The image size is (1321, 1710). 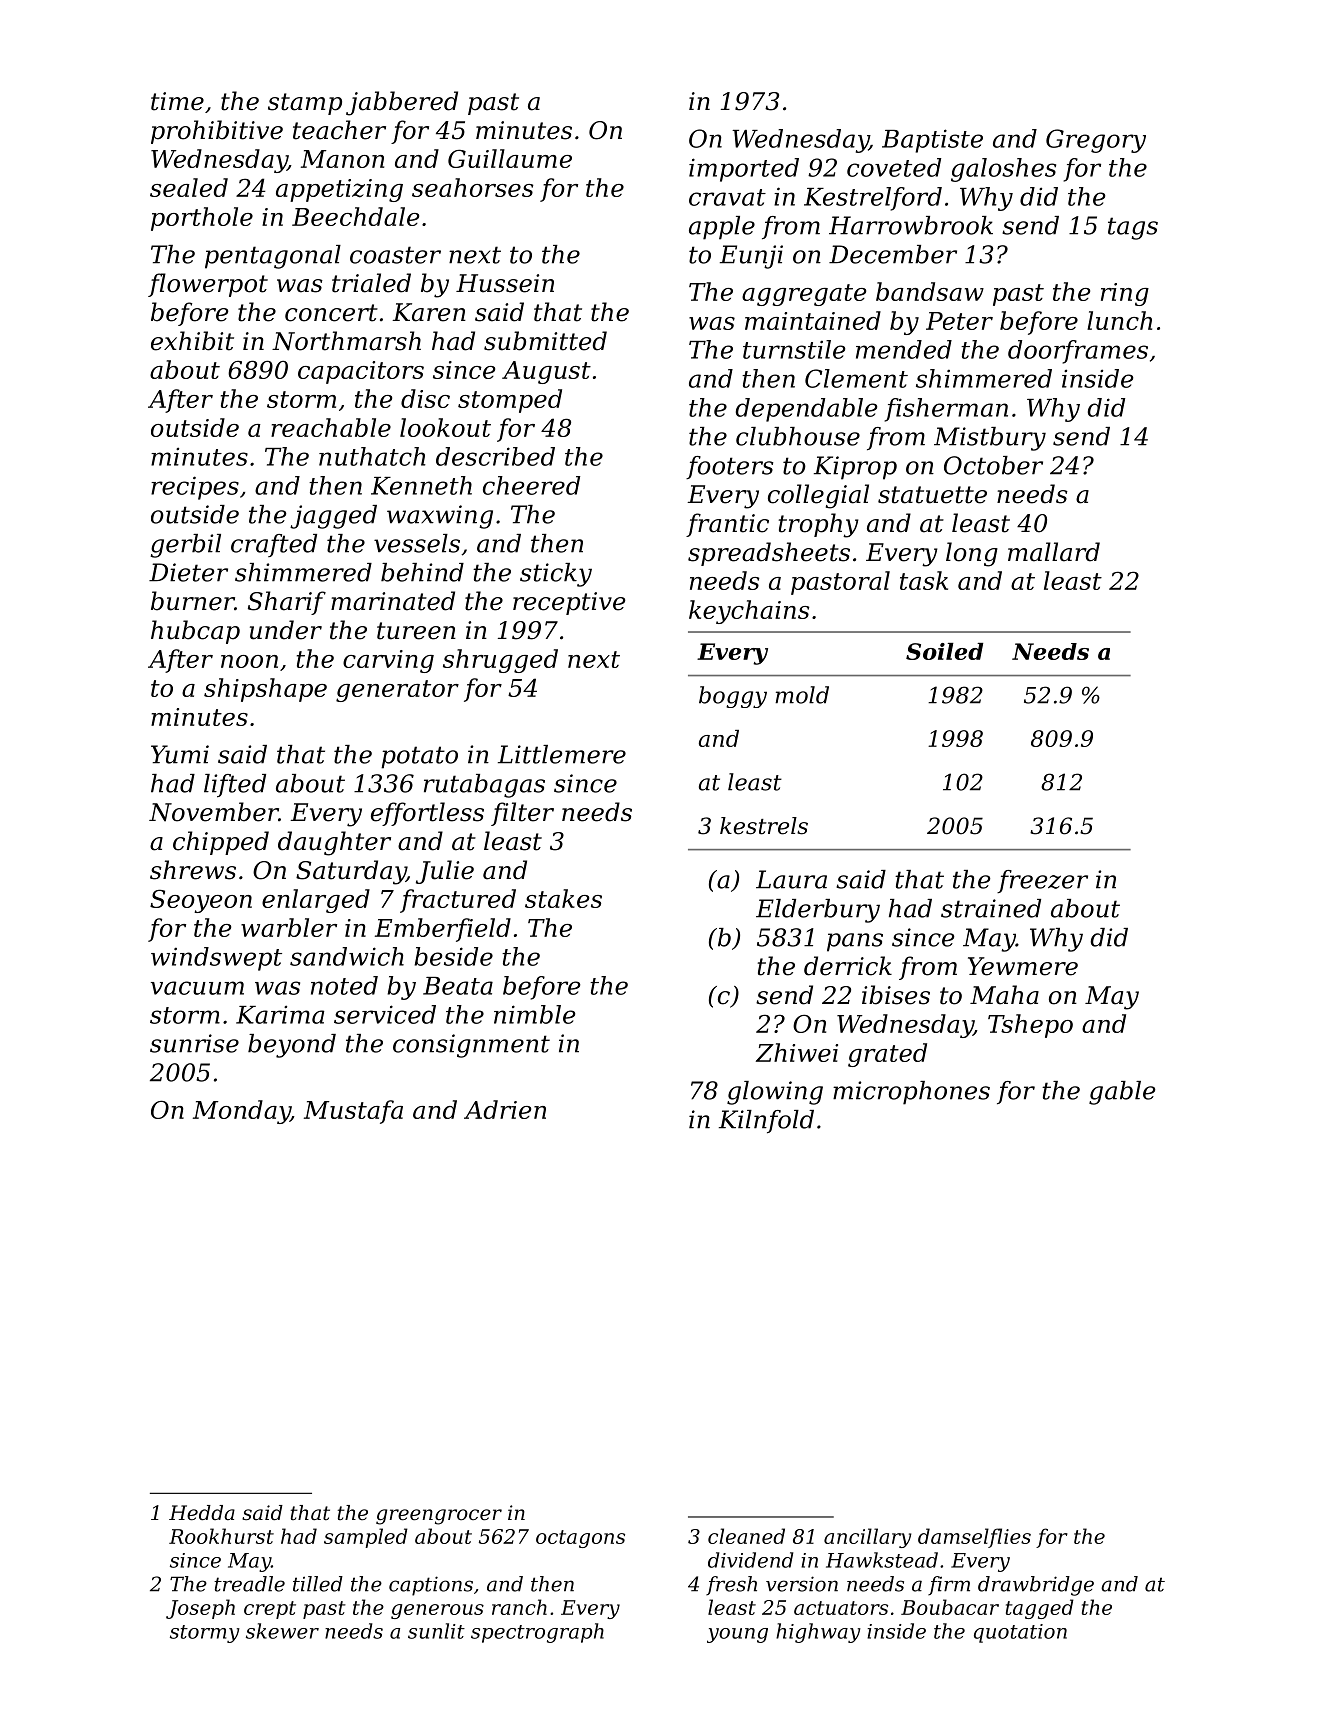 I want to click on Mustafa, so click(x=353, y=1112).
